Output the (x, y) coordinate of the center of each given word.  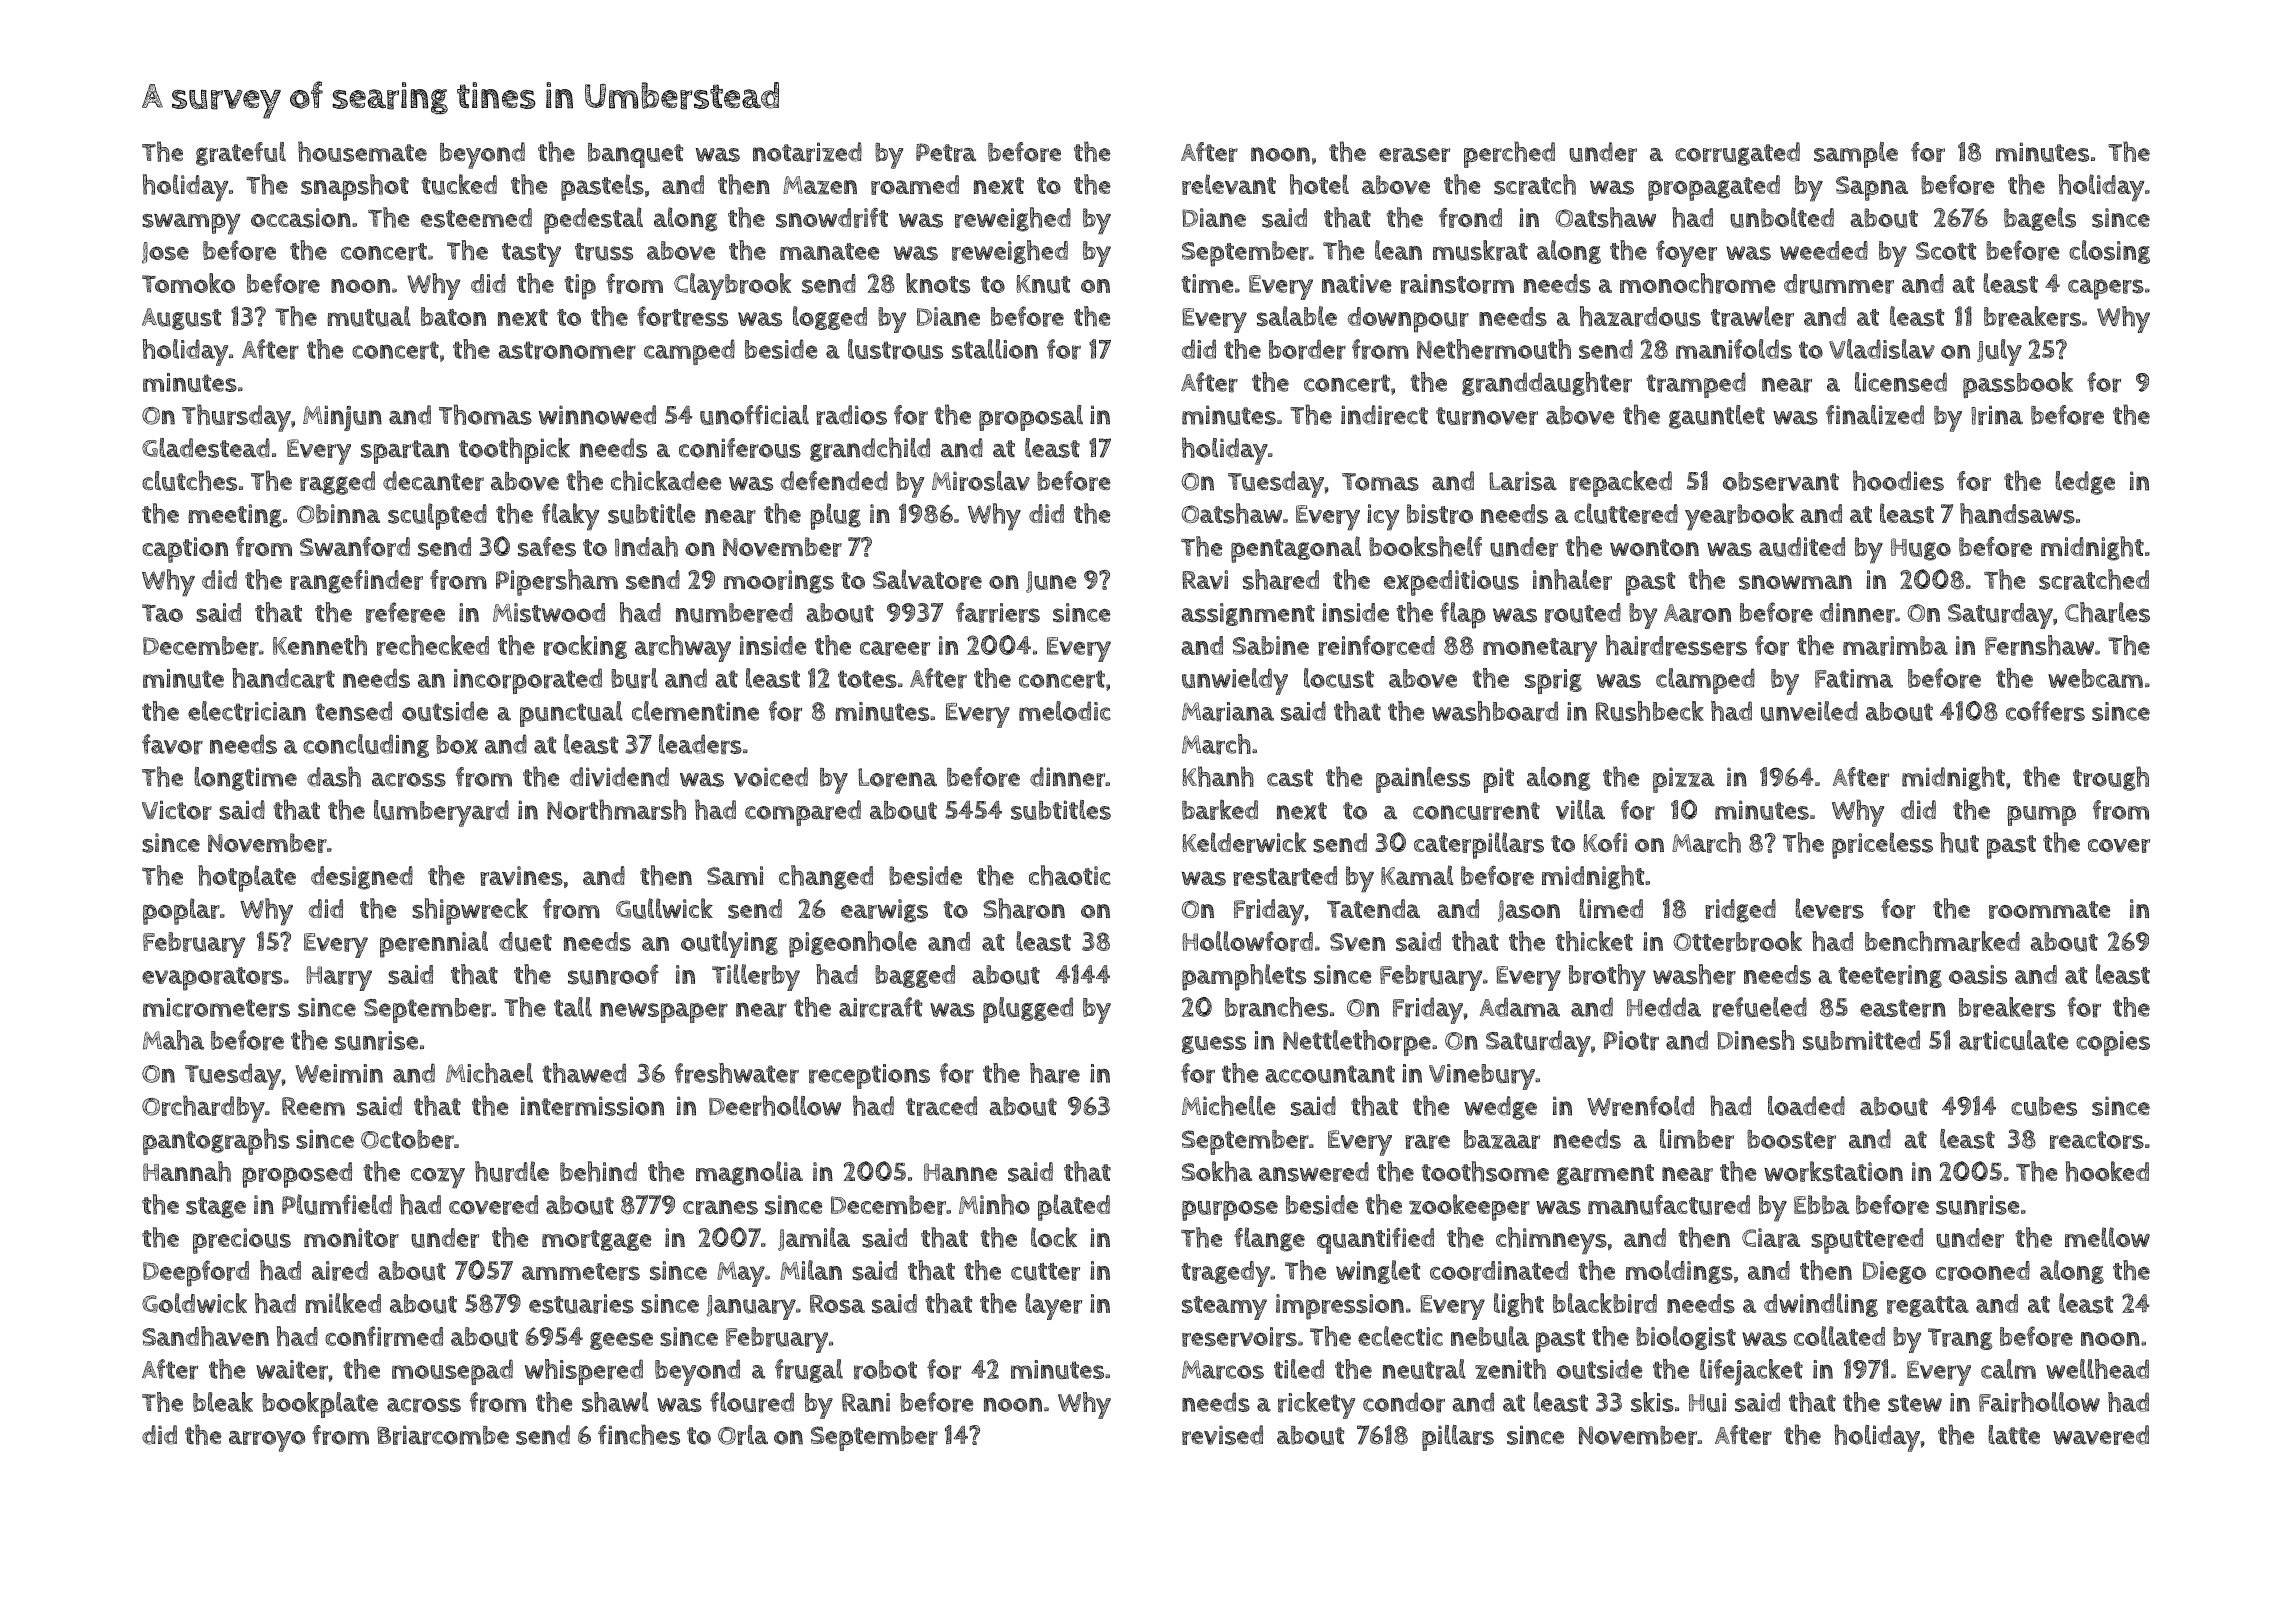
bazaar (1502, 1139)
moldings (1679, 1272)
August (181, 319)
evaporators (212, 979)
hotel (1319, 184)
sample (1856, 155)
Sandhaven (205, 1336)
